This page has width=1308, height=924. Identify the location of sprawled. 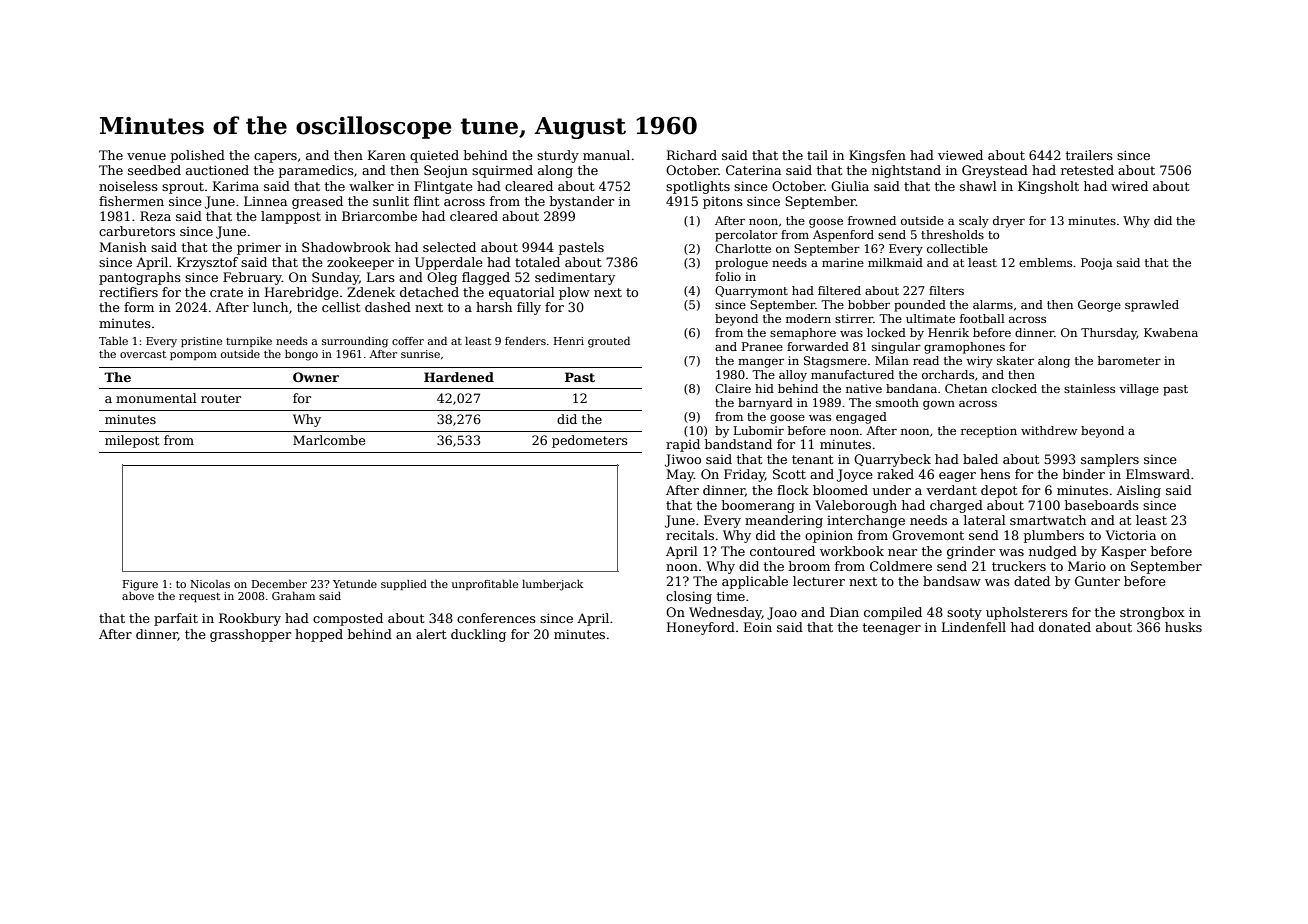
(1152, 306).
